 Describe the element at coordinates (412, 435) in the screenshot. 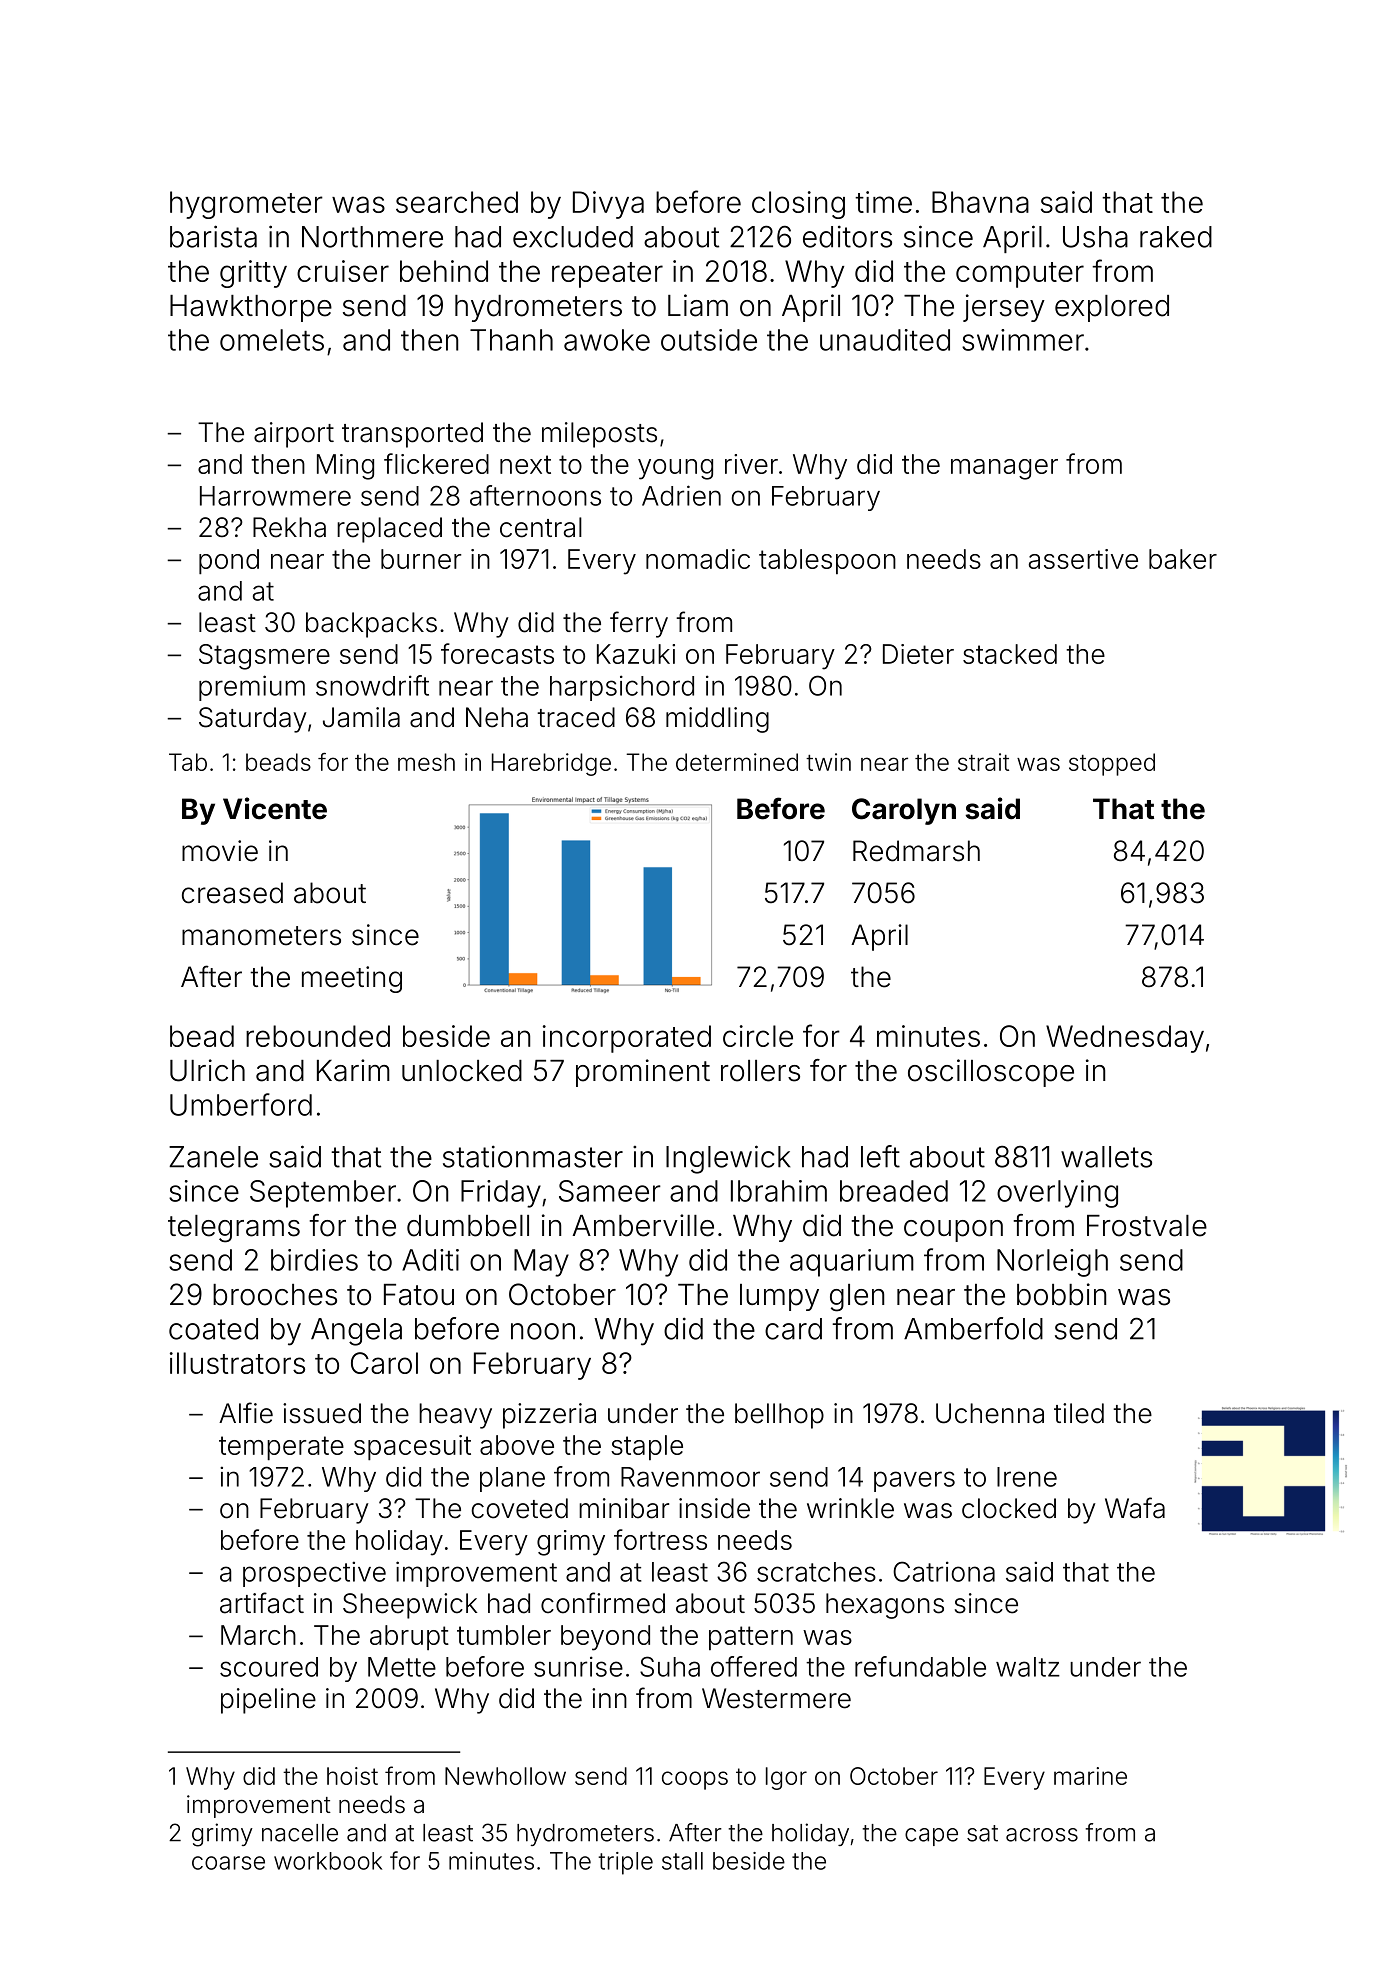

I see `transported` at that location.
